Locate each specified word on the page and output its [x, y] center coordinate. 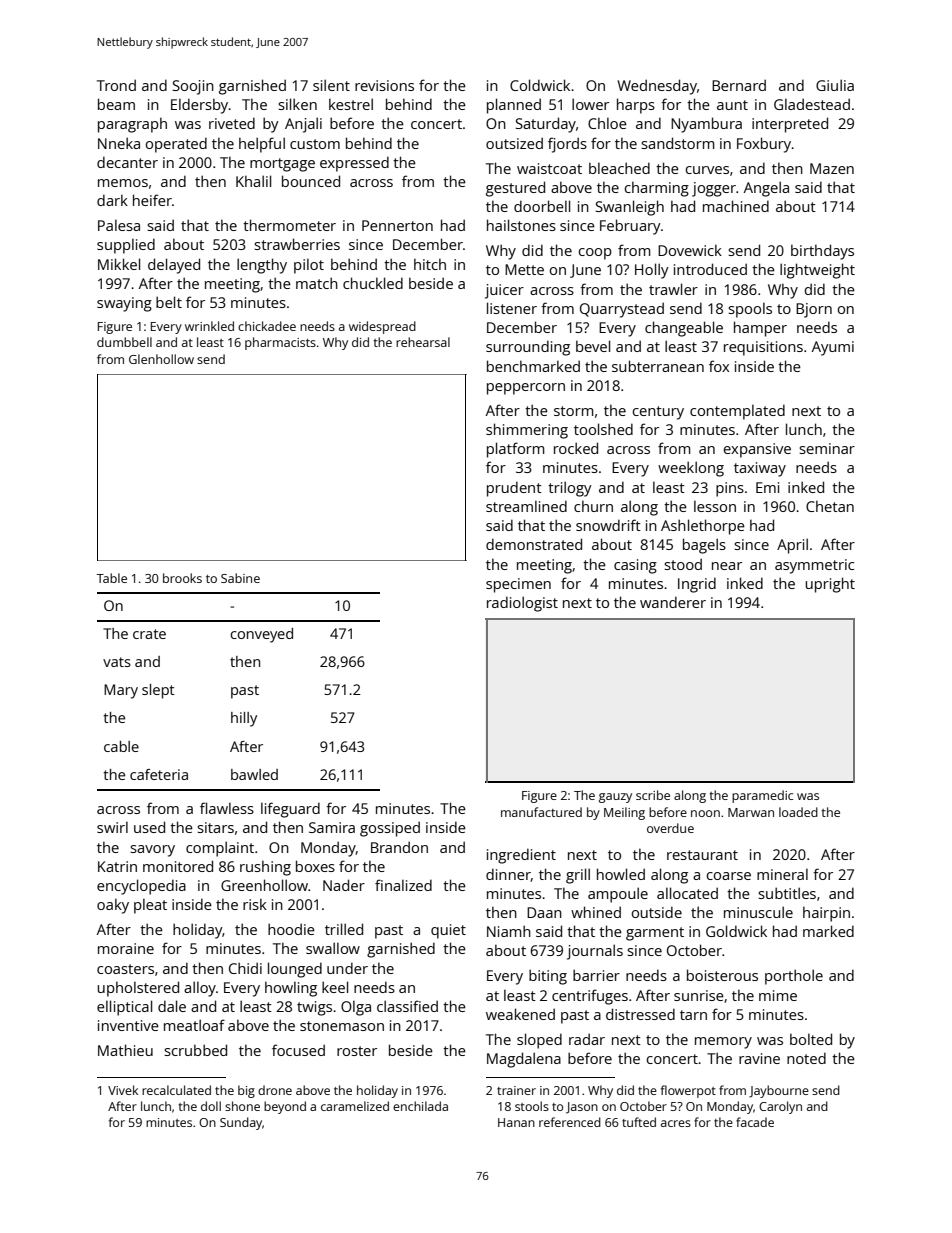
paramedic [762, 796]
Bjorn [814, 310]
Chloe [607, 123]
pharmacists [280, 343]
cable [121, 746]
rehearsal [423, 342]
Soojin [193, 87]
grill [578, 876]
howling [291, 989]
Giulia [835, 85]
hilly [244, 719]
